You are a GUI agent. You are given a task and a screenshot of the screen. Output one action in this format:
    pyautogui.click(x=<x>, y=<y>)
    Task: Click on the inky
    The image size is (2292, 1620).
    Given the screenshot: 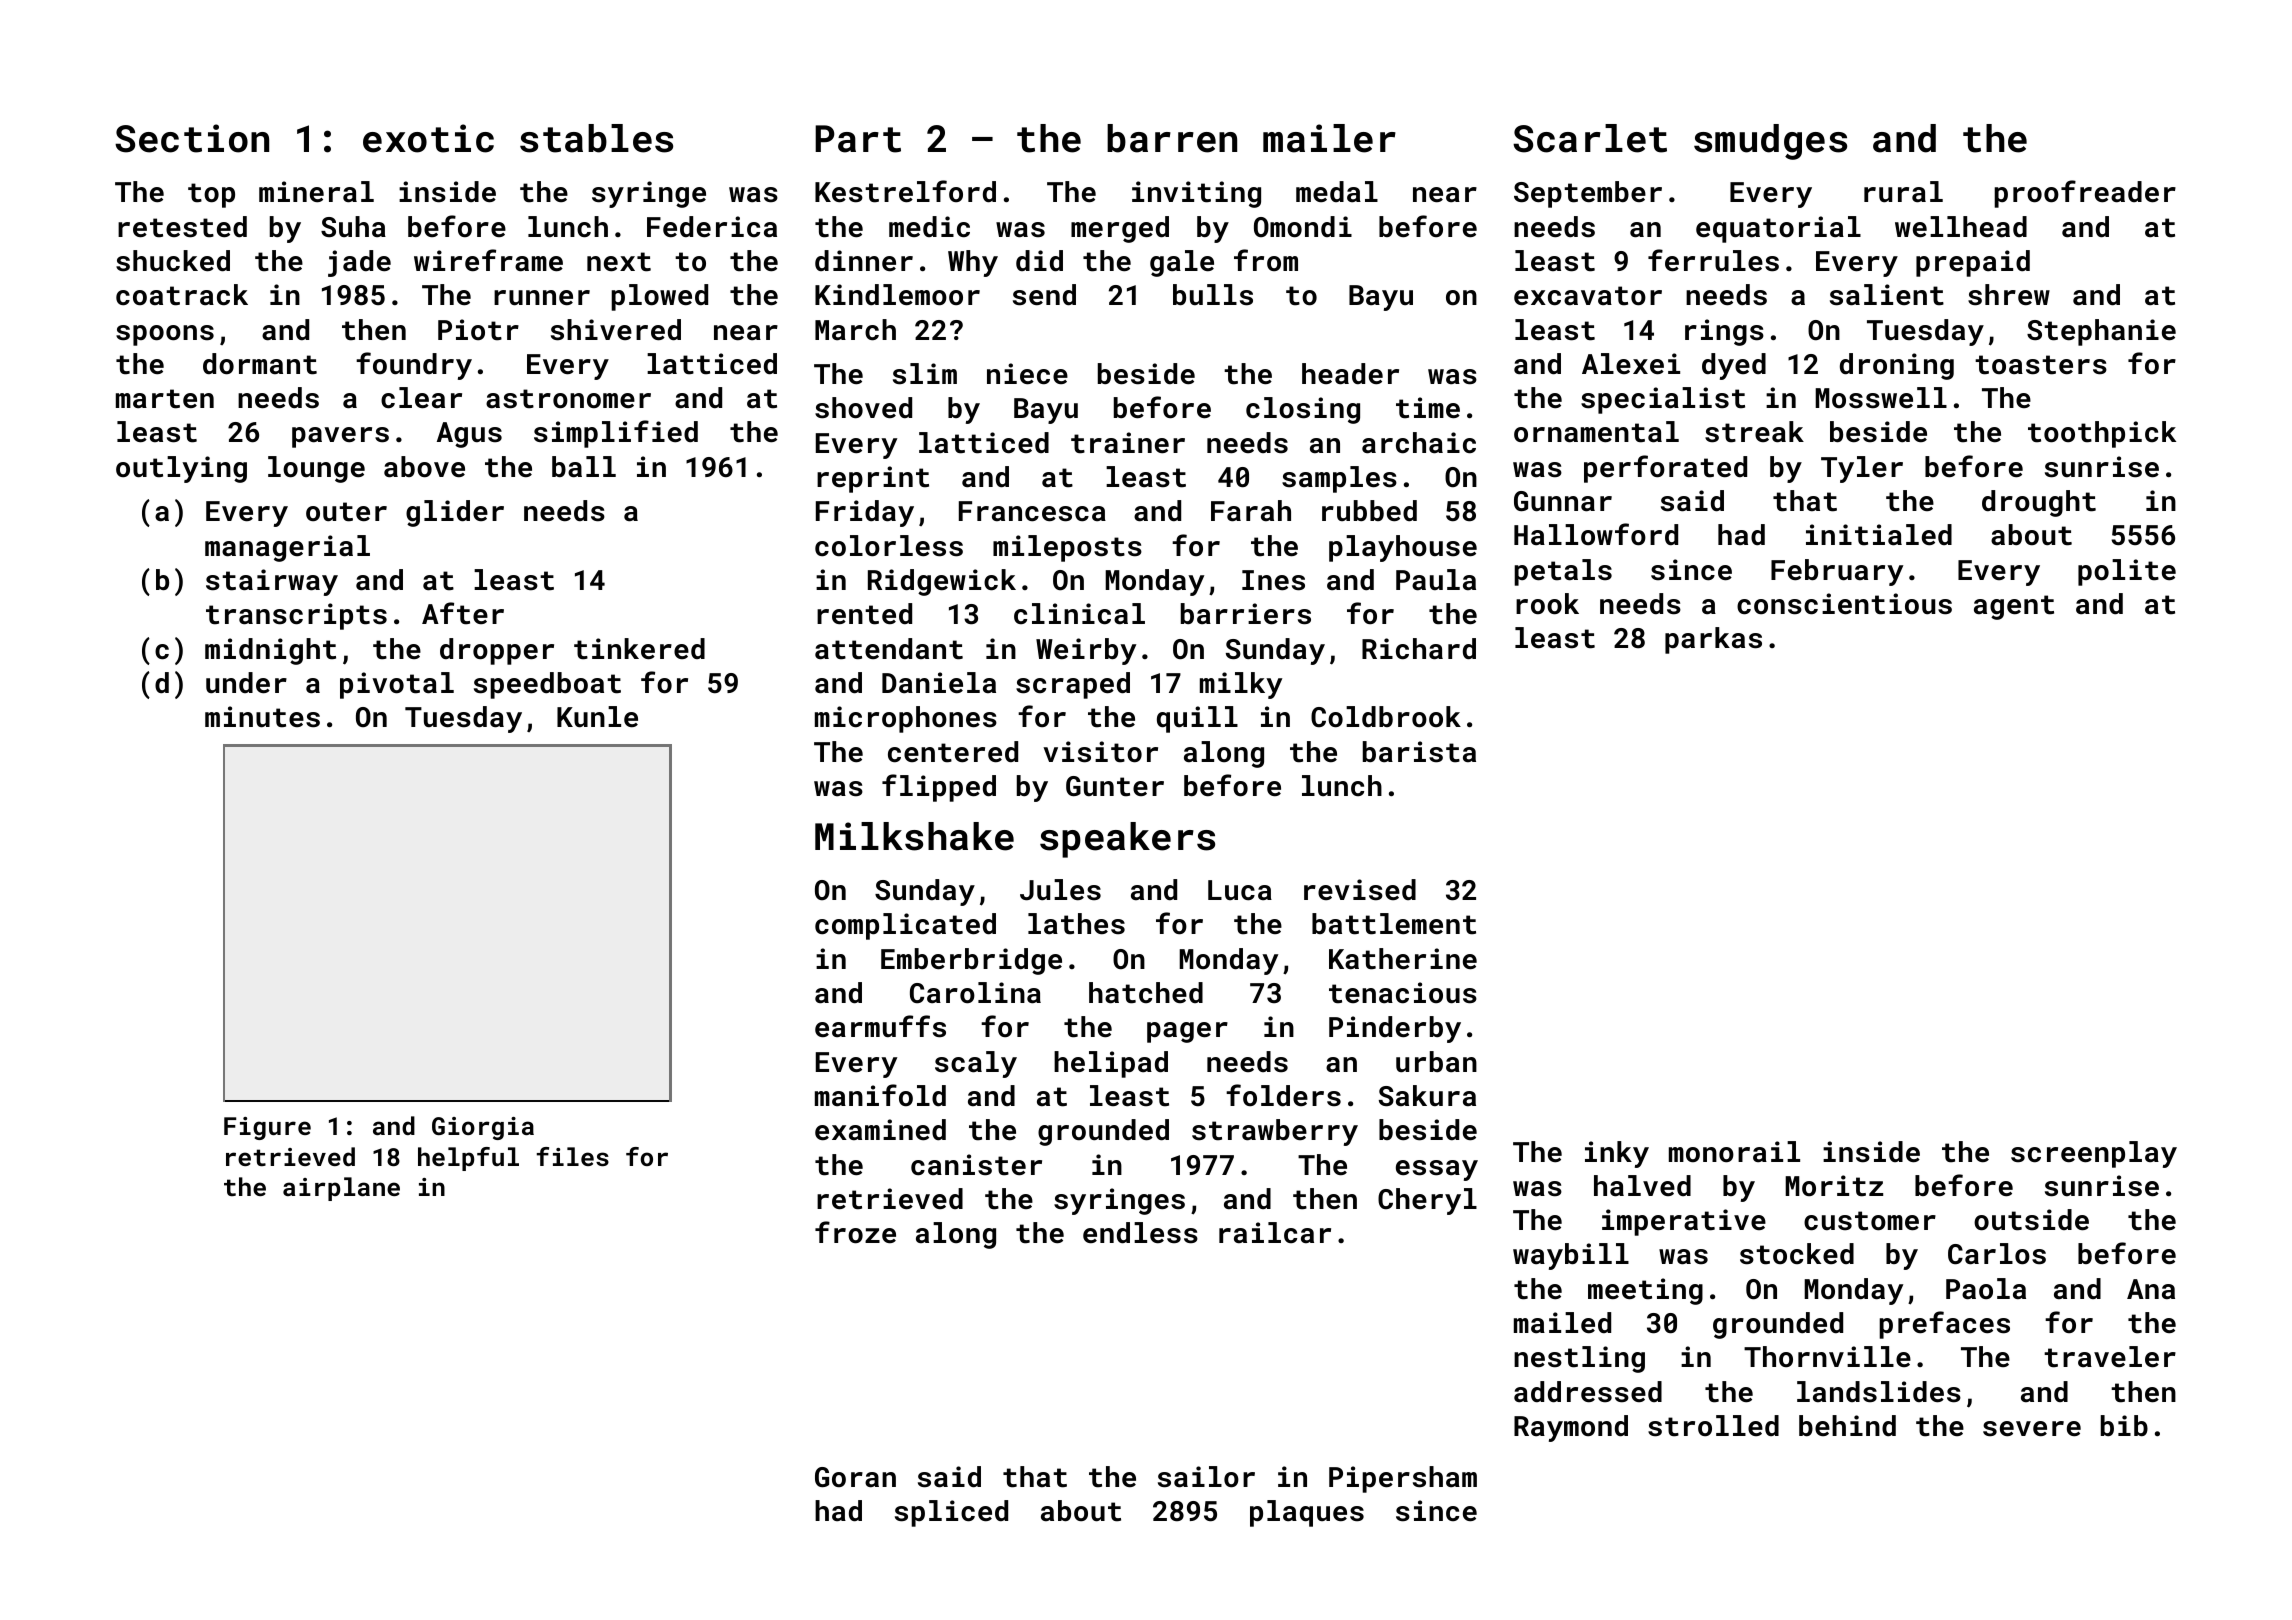 What is the action you would take?
    pyautogui.click(x=1617, y=1154)
